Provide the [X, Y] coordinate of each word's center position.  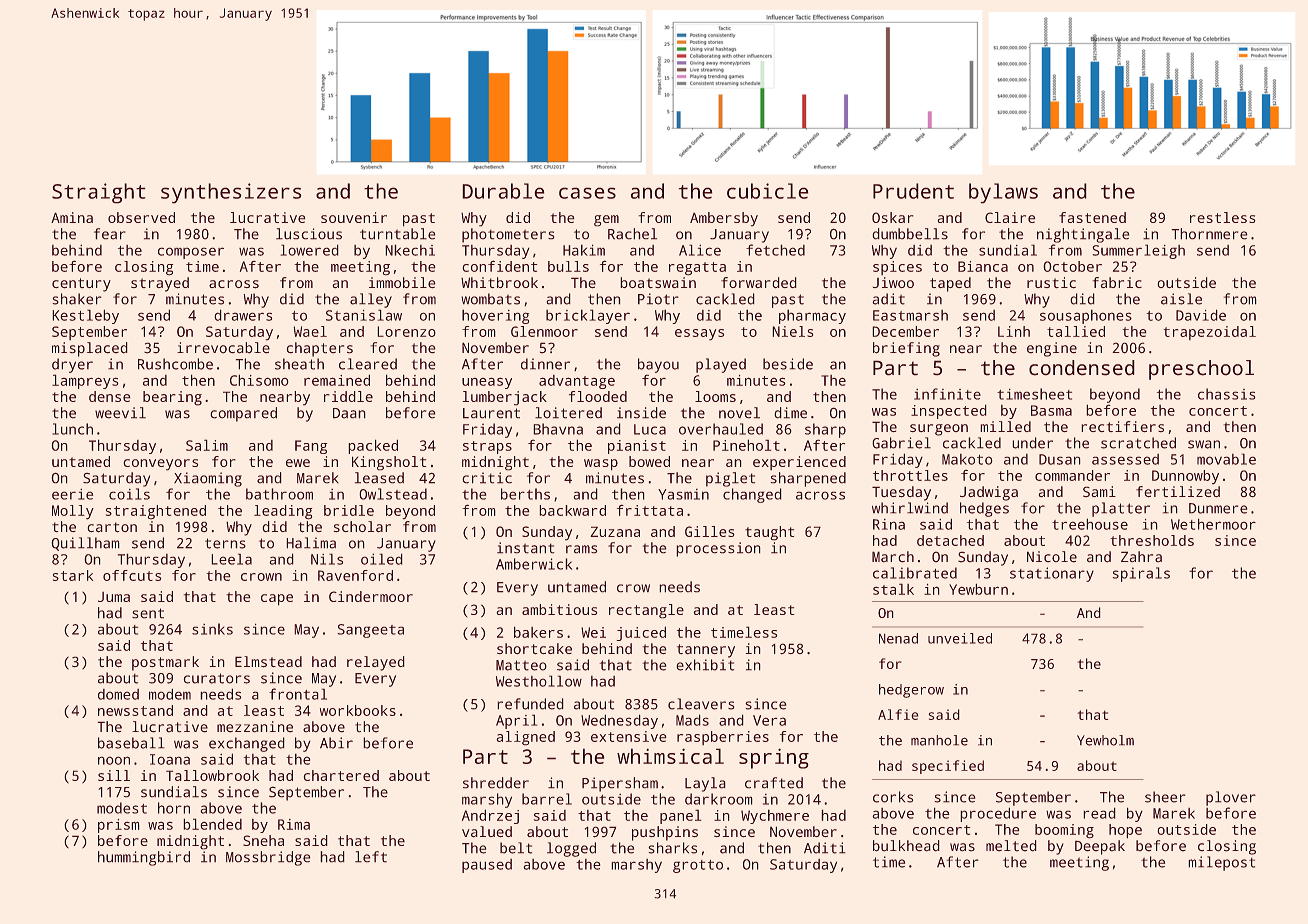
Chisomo [259, 380]
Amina [72, 217]
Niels [793, 331]
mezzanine [255, 727]
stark [73, 575]
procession [718, 549]
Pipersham [620, 784]
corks [893, 797]
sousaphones [1086, 316]
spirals [1141, 574]
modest [122, 808]
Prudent [913, 191]
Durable [503, 191]
